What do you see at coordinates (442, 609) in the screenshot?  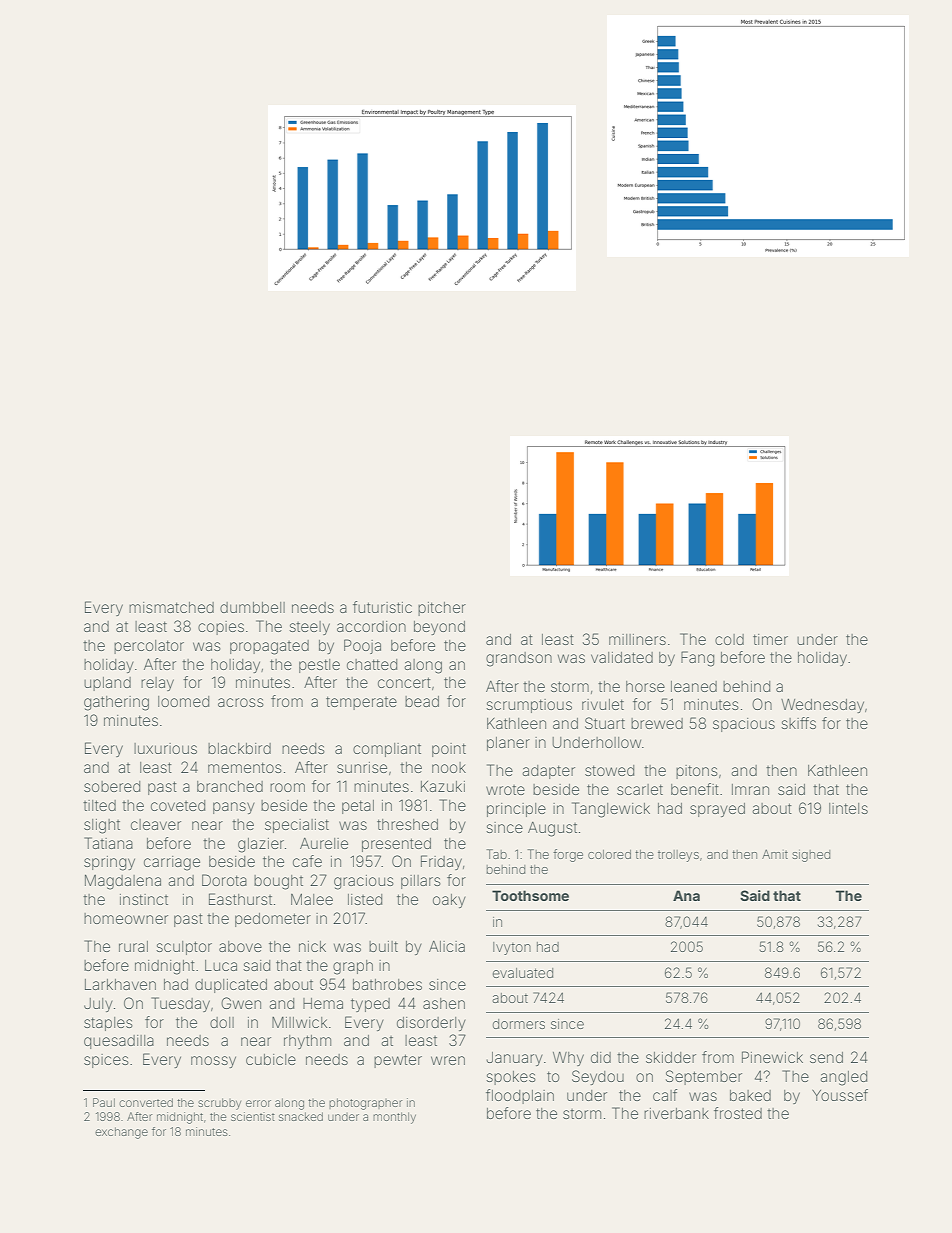 I see `pitcher` at bounding box center [442, 609].
